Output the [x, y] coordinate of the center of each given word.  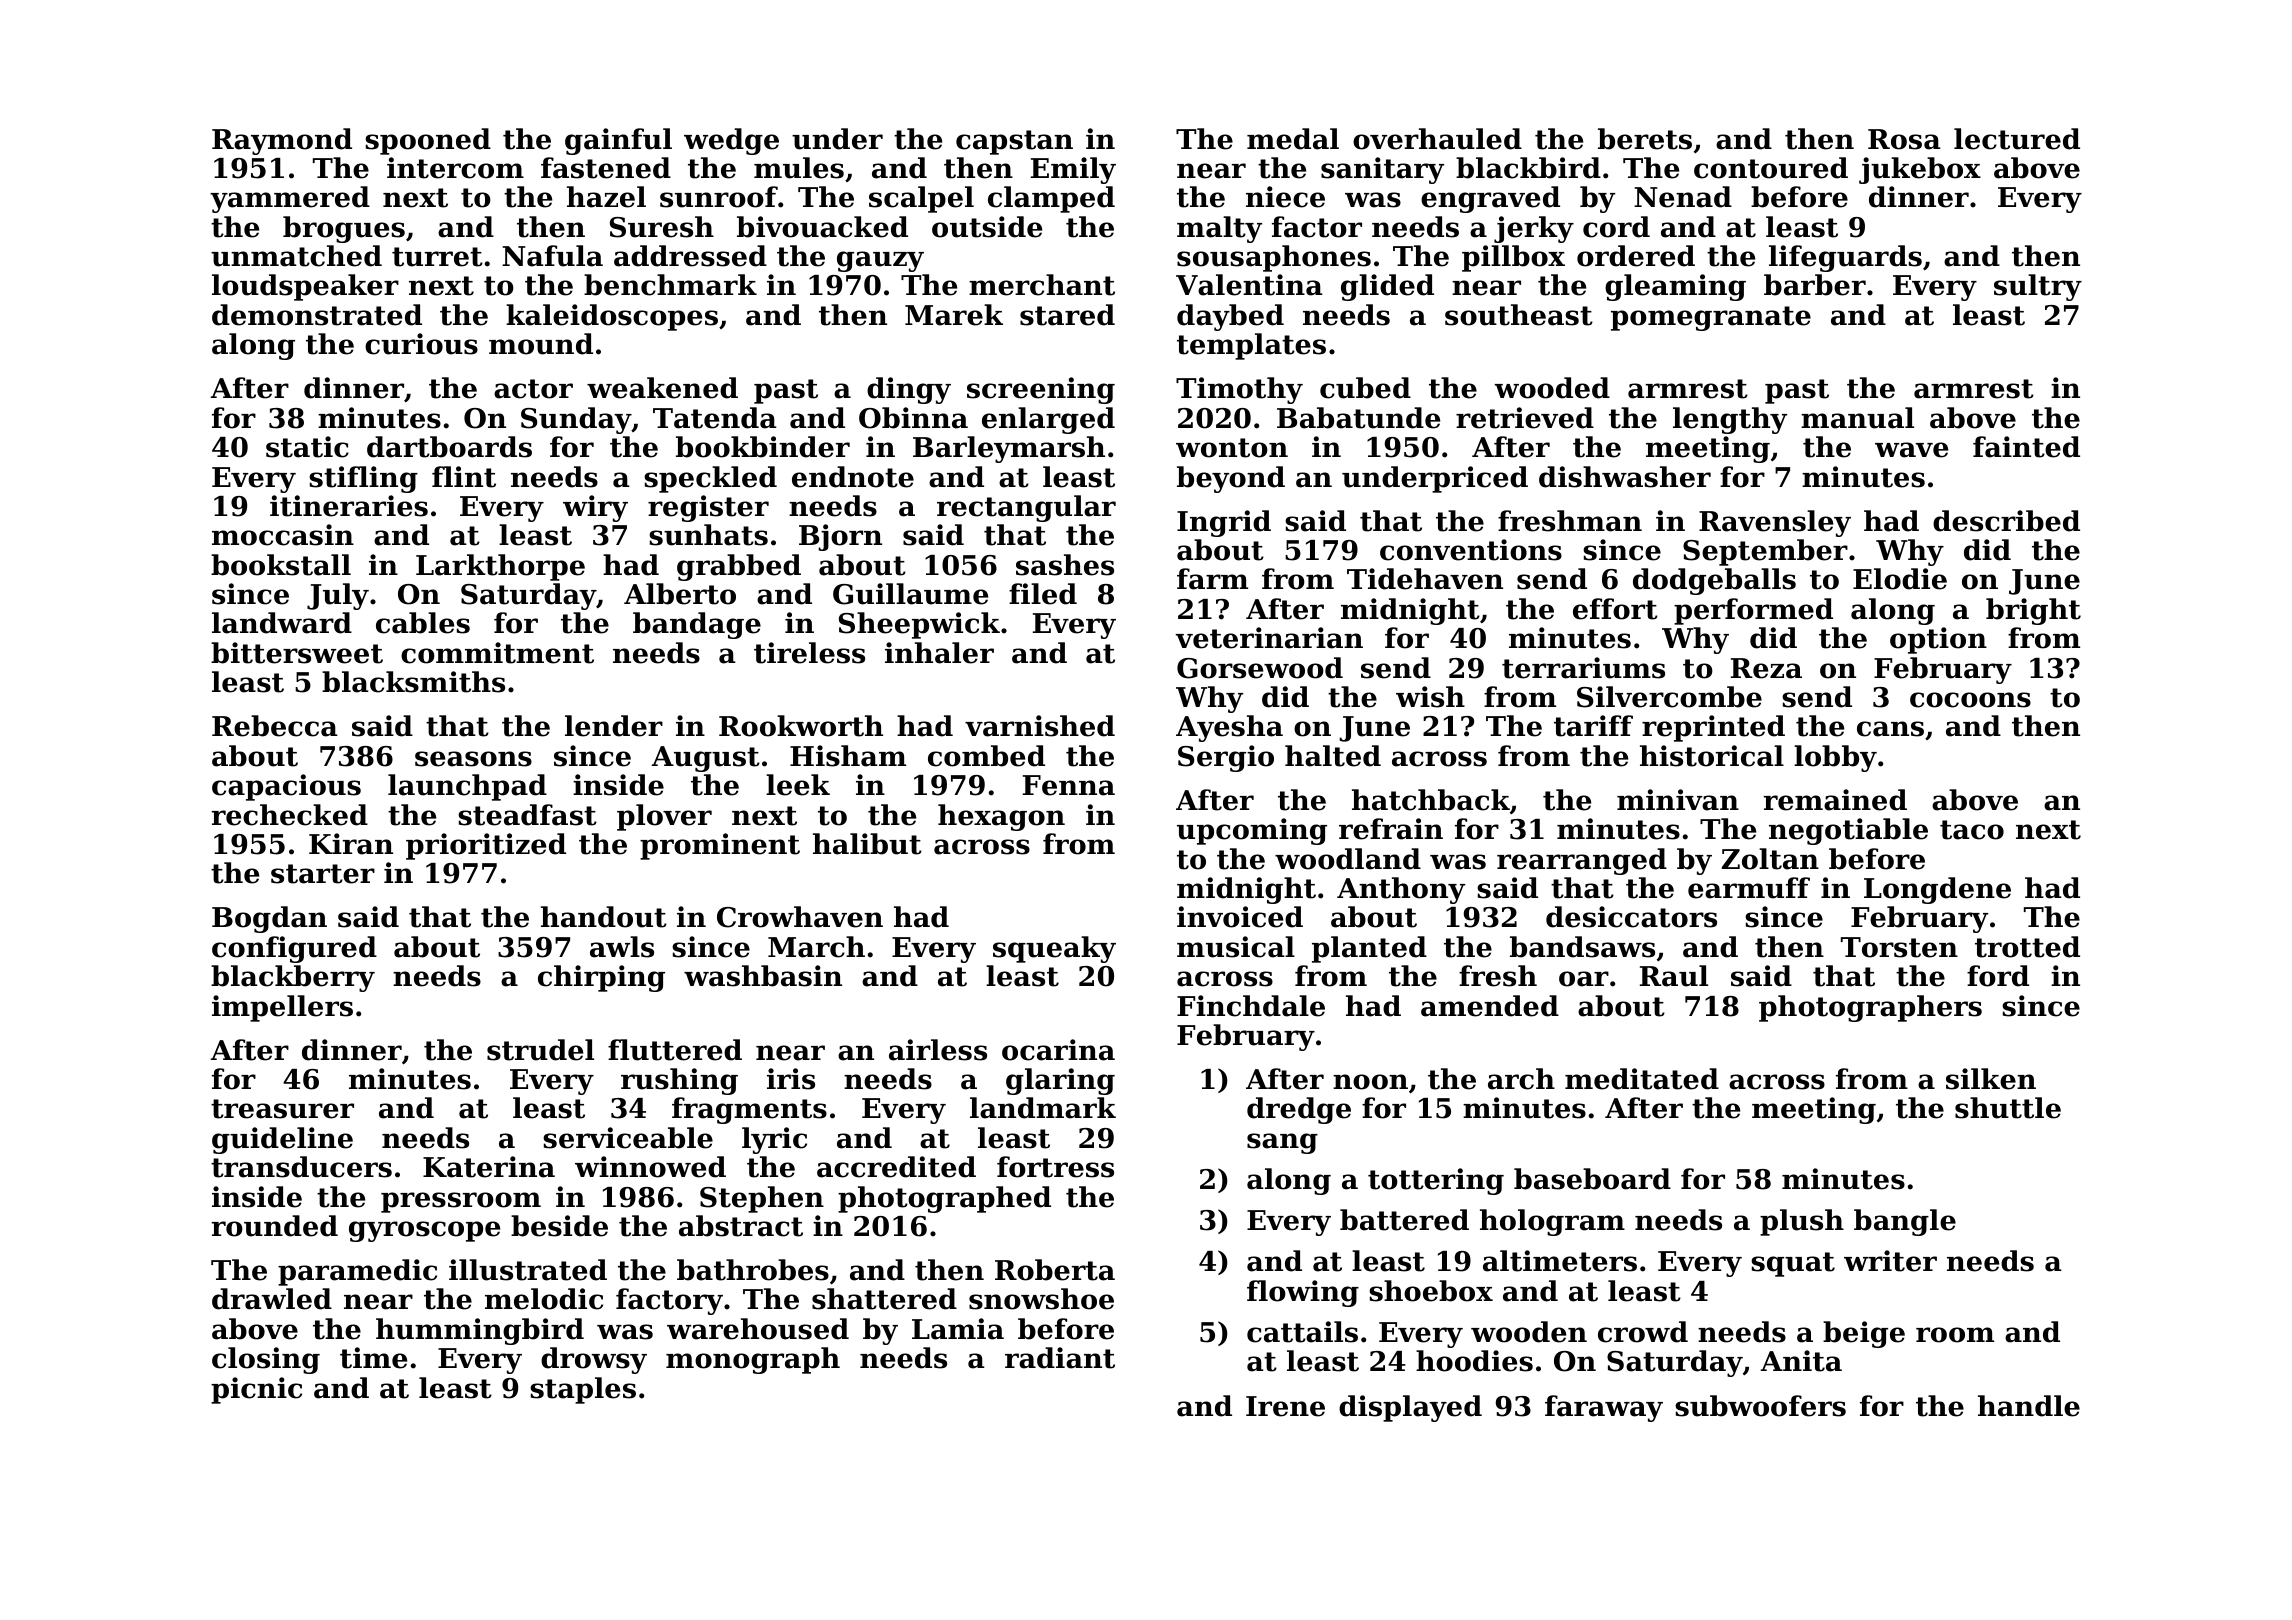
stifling [363, 479]
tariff [1593, 726]
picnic [256, 1390]
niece [1285, 197]
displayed [1410, 1408]
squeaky [1054, 949]
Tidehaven [1425, 579]
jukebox [1920, 170]
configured [294, 949]
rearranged [1582, 861]
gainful [618, 141]
